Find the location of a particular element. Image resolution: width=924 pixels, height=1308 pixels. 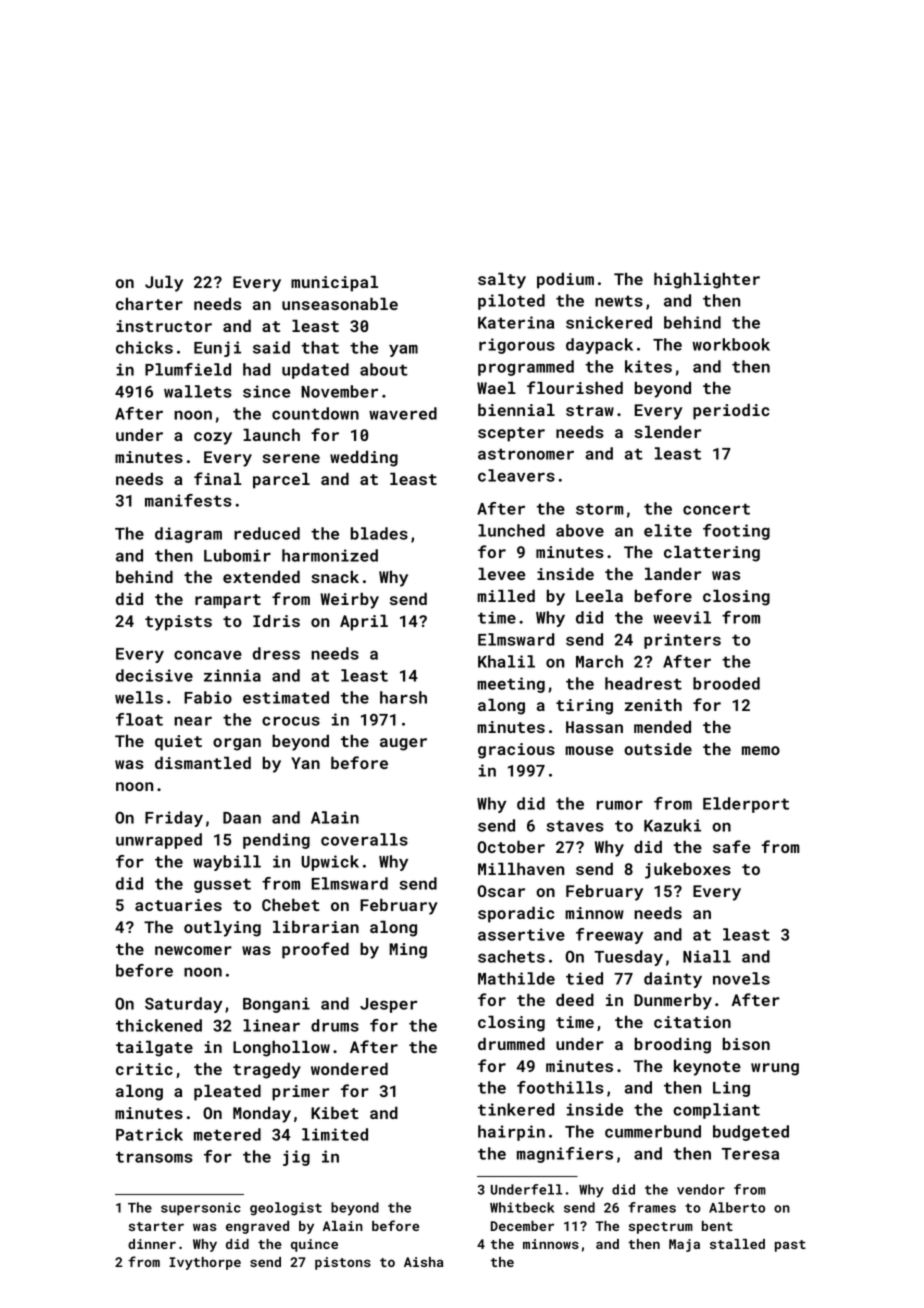

decisive is located at coordinates (154, 675).
